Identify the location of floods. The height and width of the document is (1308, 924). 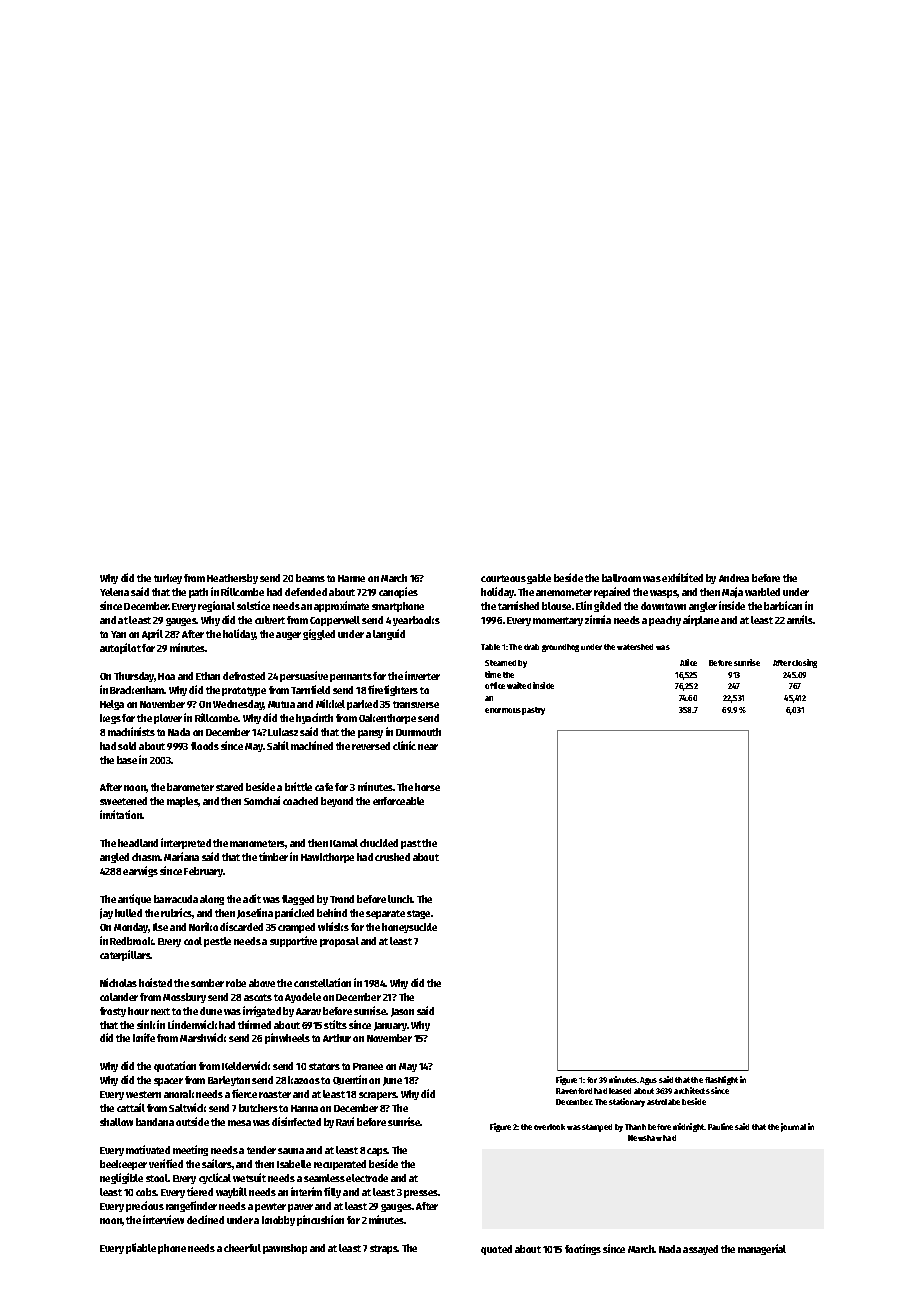
(205, 746).
